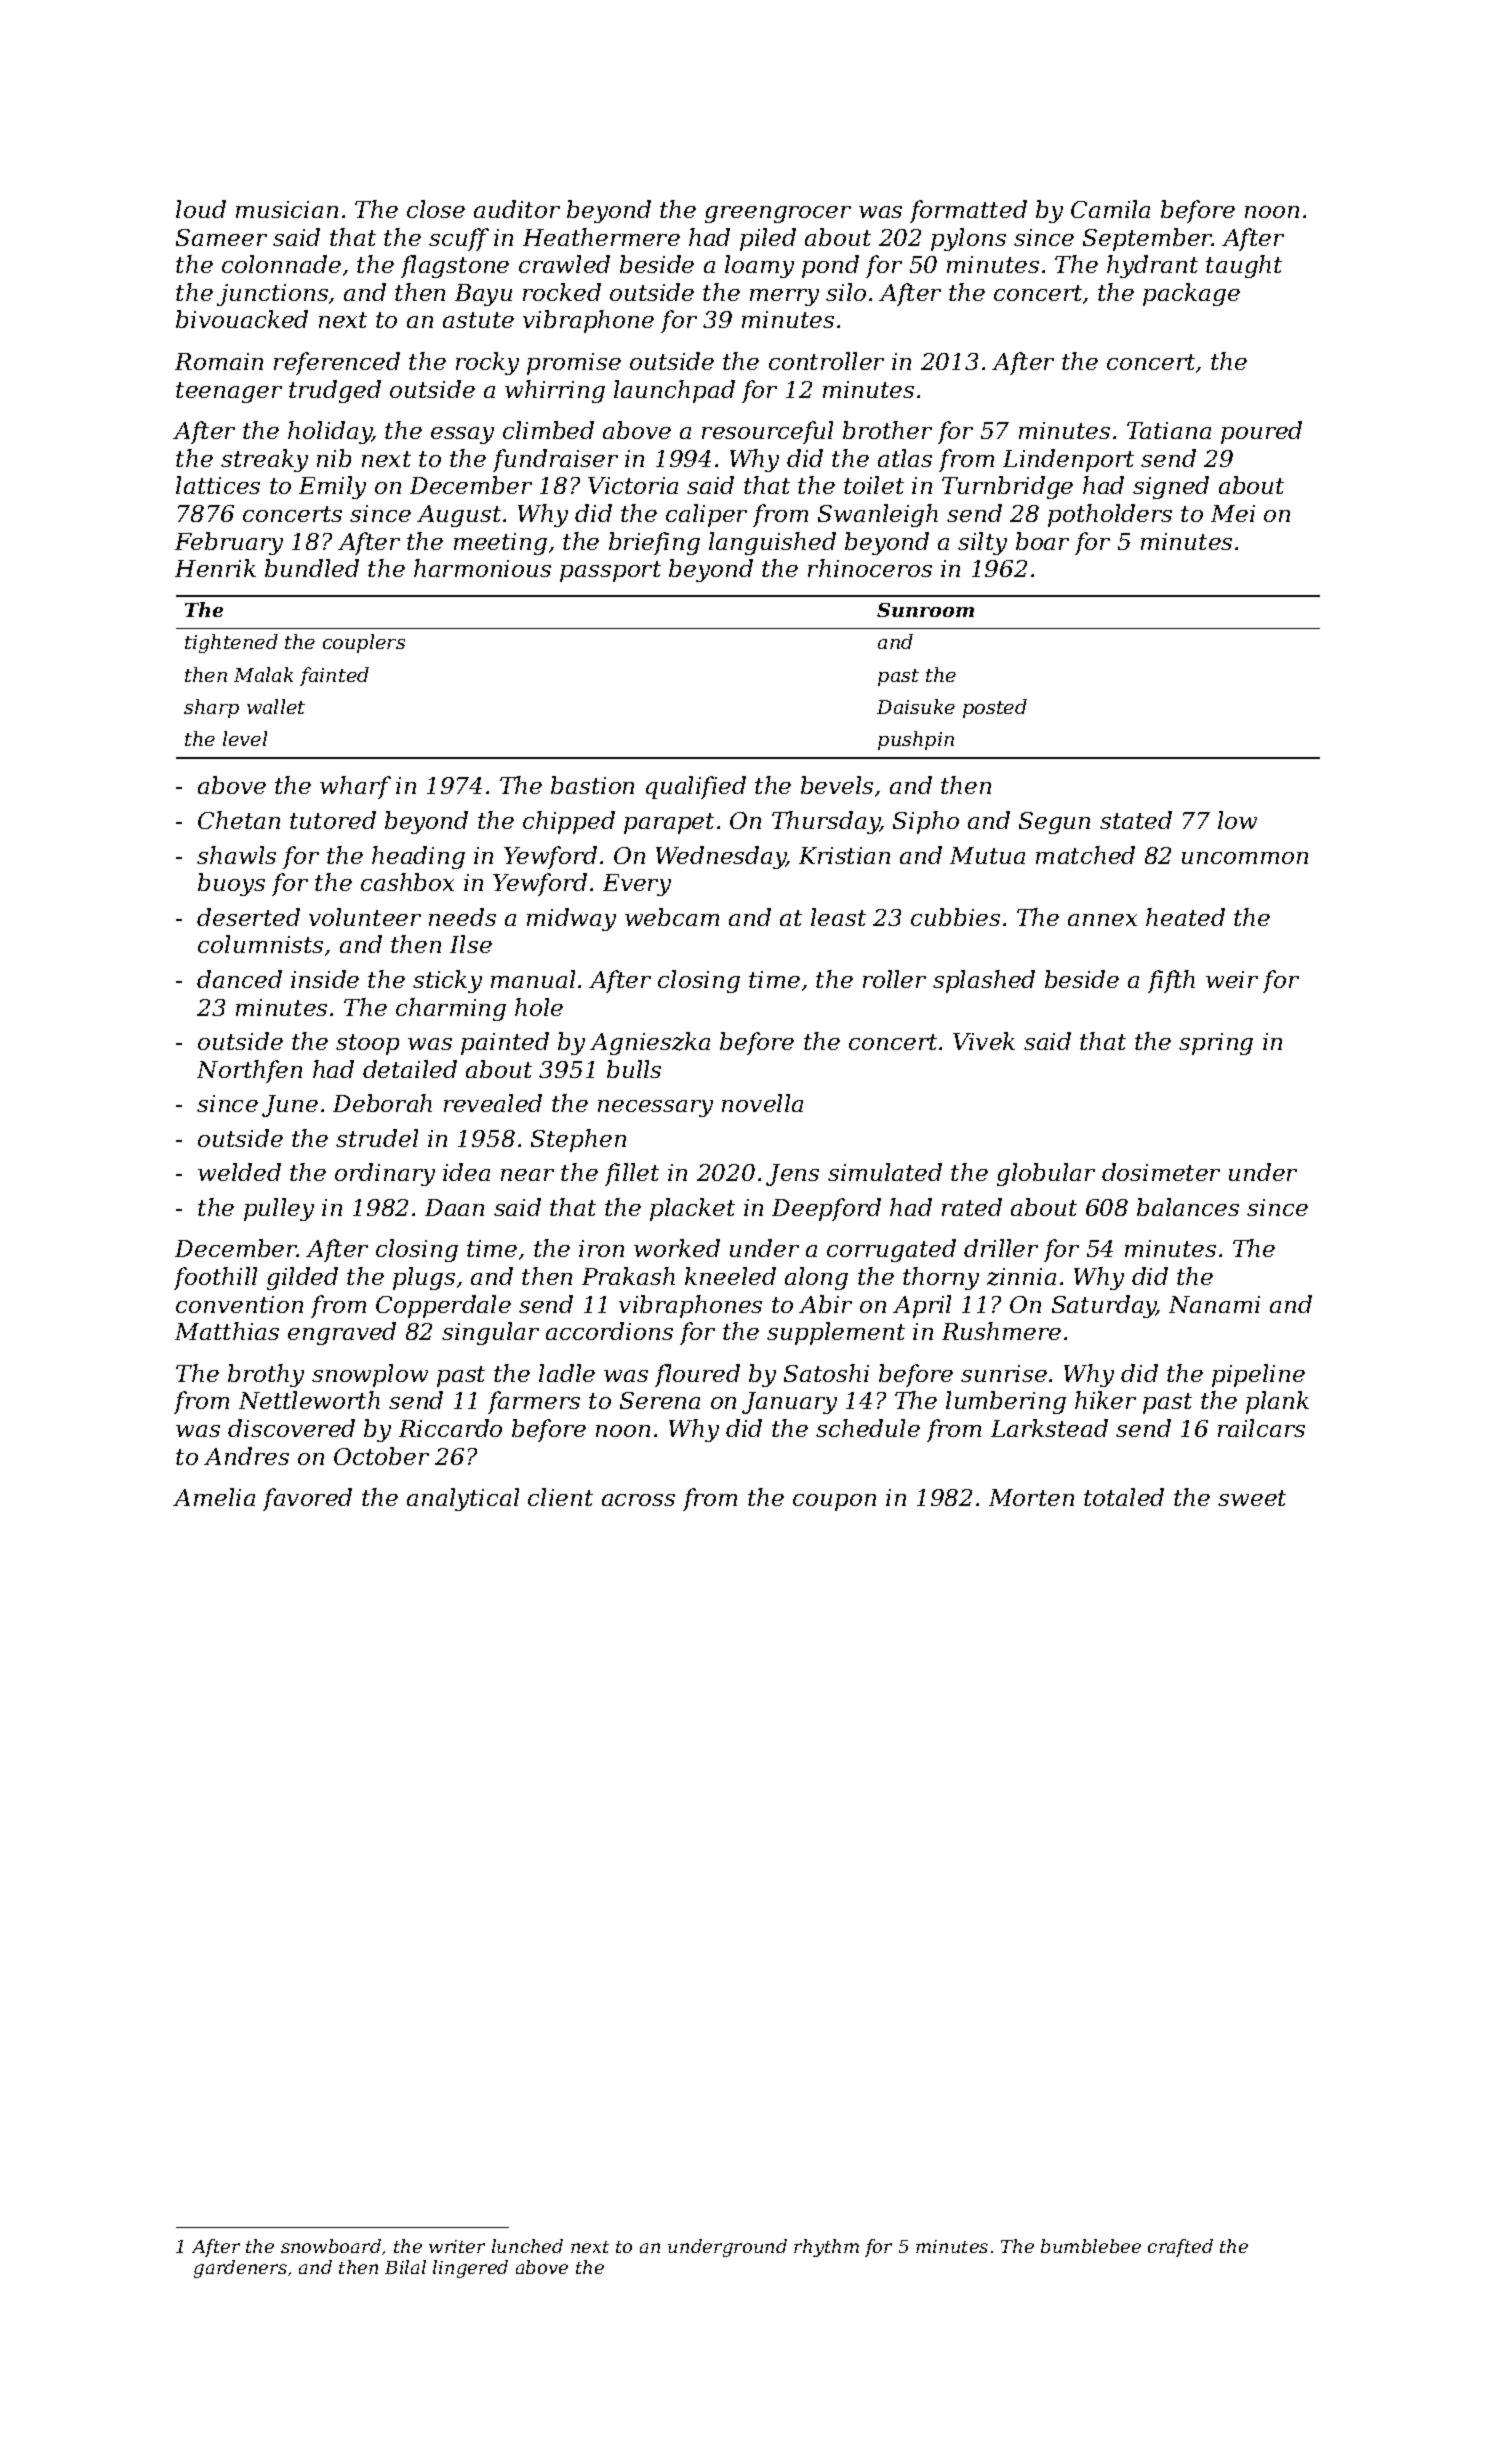 This image has height=2464, width=1496. Describe the element at coordinates (470, 2269) in the image. I see `lingered` at that location.
